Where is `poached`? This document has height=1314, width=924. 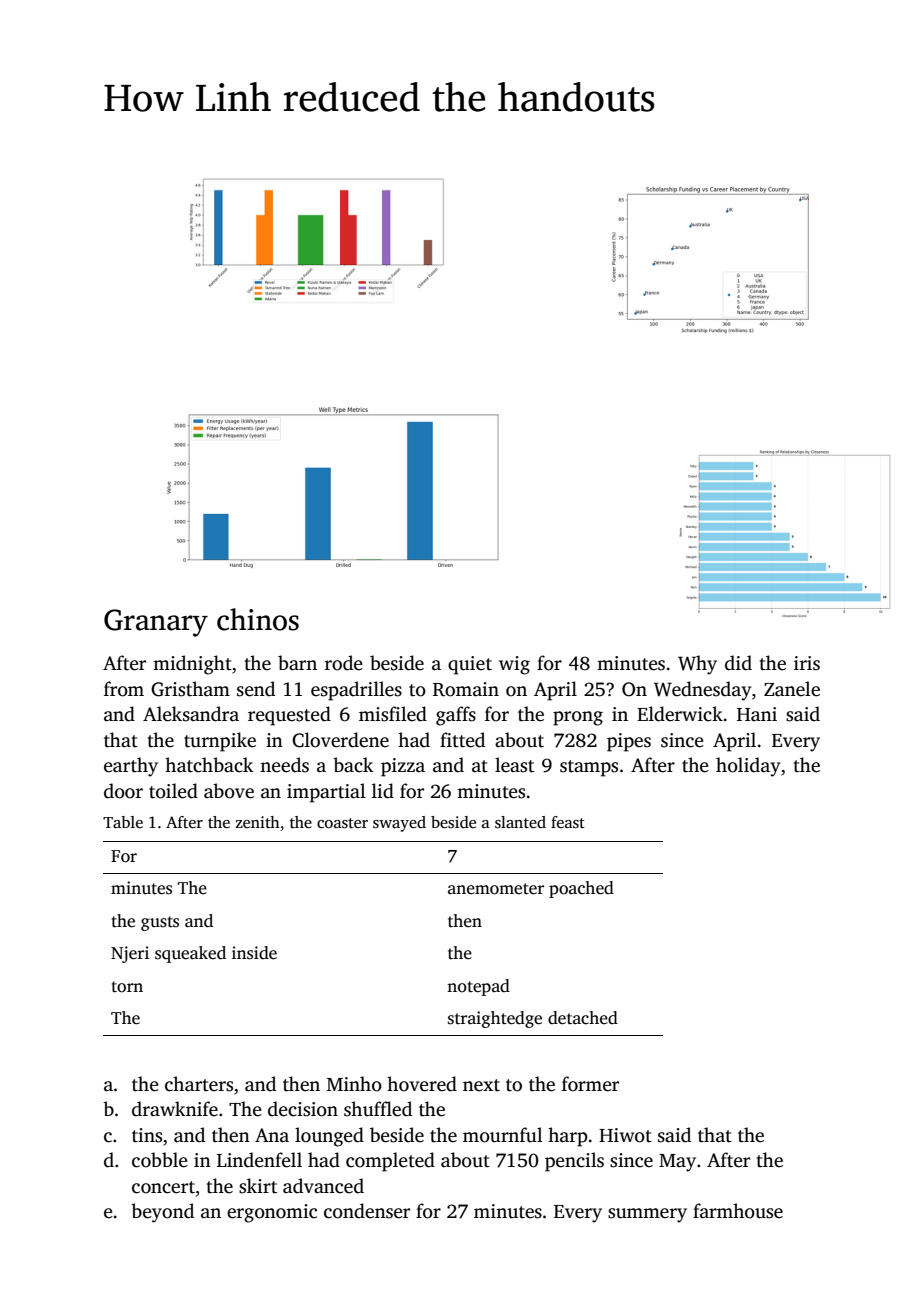 poached is located at coordinates (581, 889).
